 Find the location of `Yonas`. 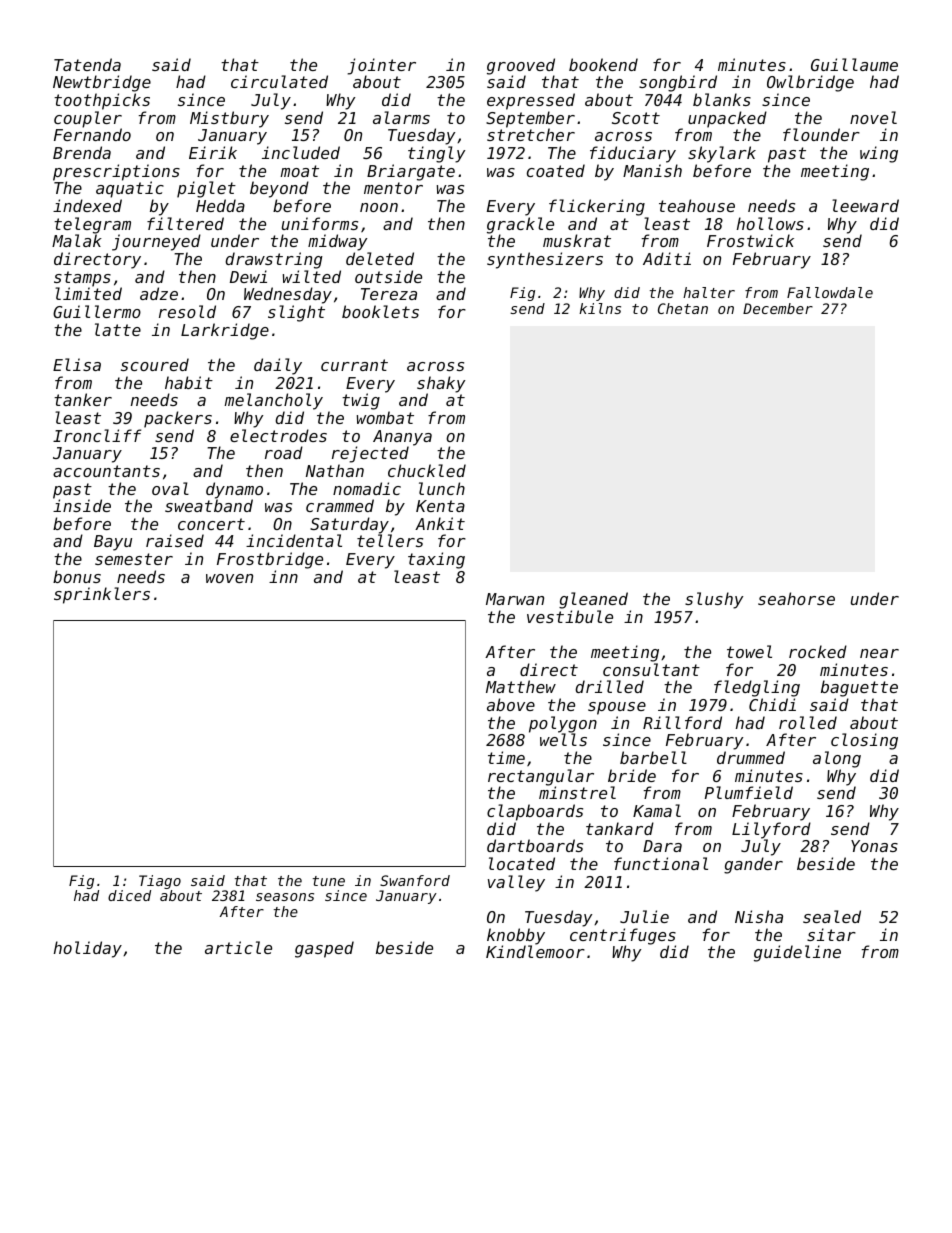

Yonas is located at coordinates (874, 846).
